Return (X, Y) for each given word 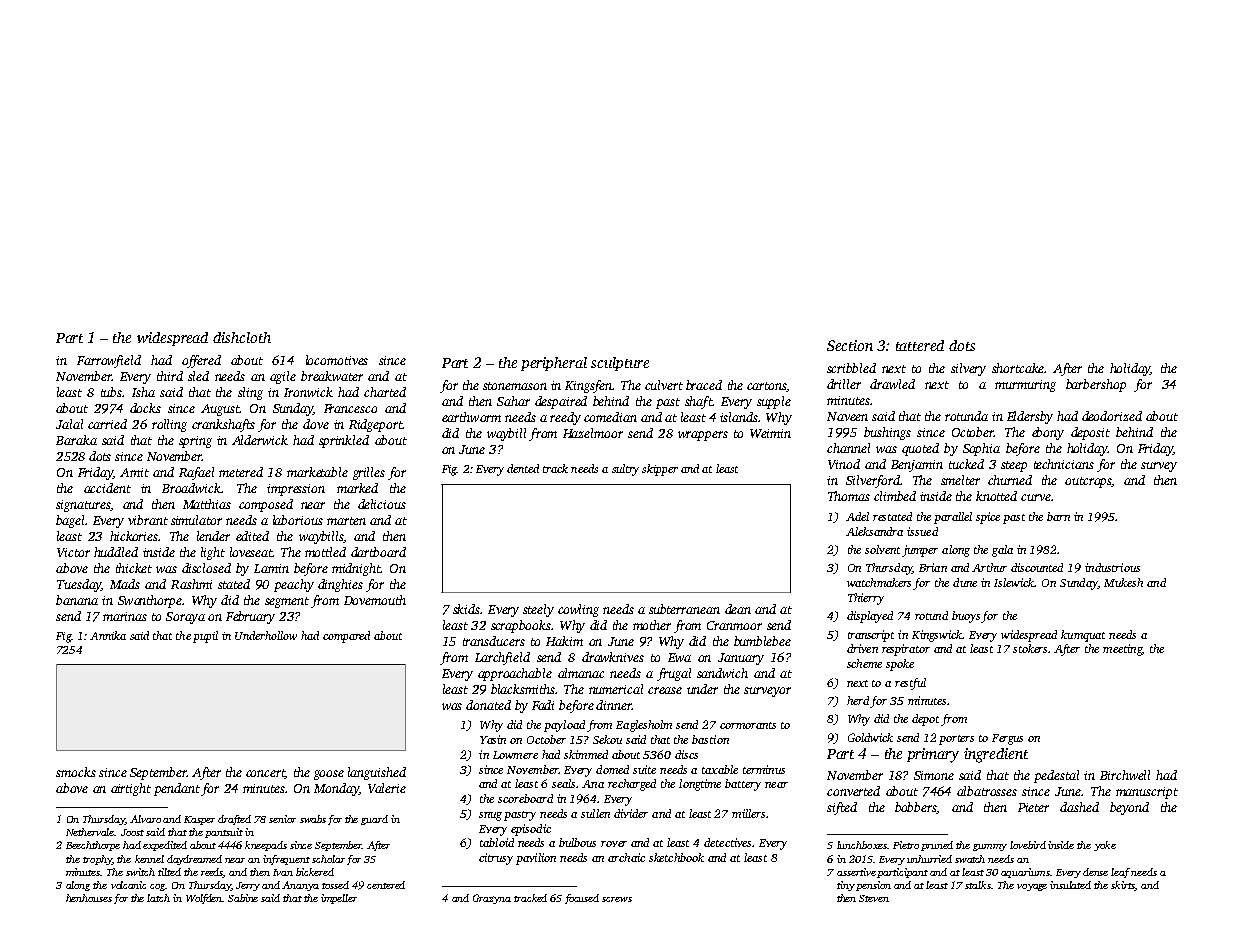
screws (617, 899)
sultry (625, 470)
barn (1058, 516)
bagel (70, 521)
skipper (660, 470)
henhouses (89, 898)
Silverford (873, 481)
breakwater (332, 376)
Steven (874, 898)
